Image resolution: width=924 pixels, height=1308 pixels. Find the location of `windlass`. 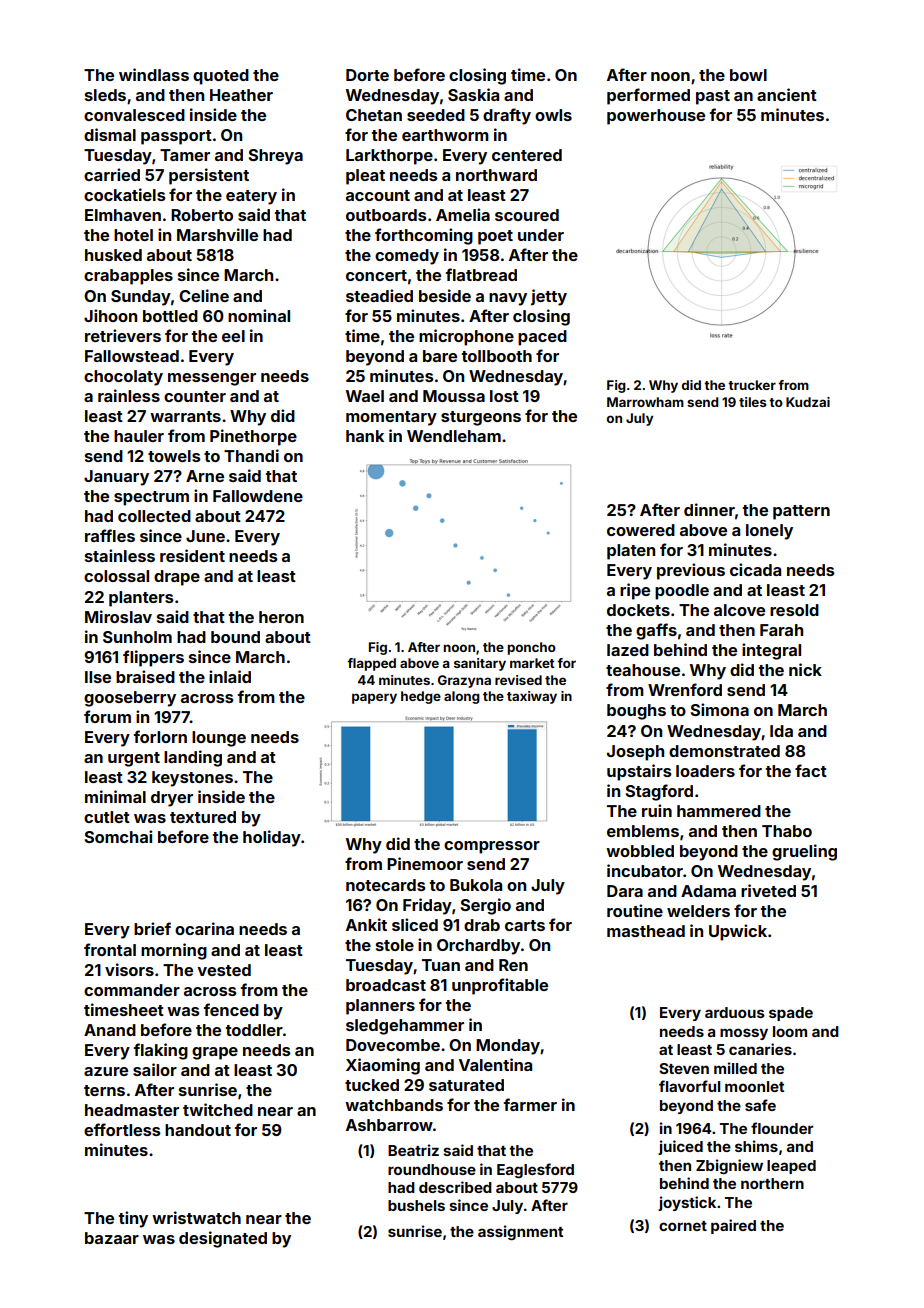

windlass is located at coordinates (154, 74).
